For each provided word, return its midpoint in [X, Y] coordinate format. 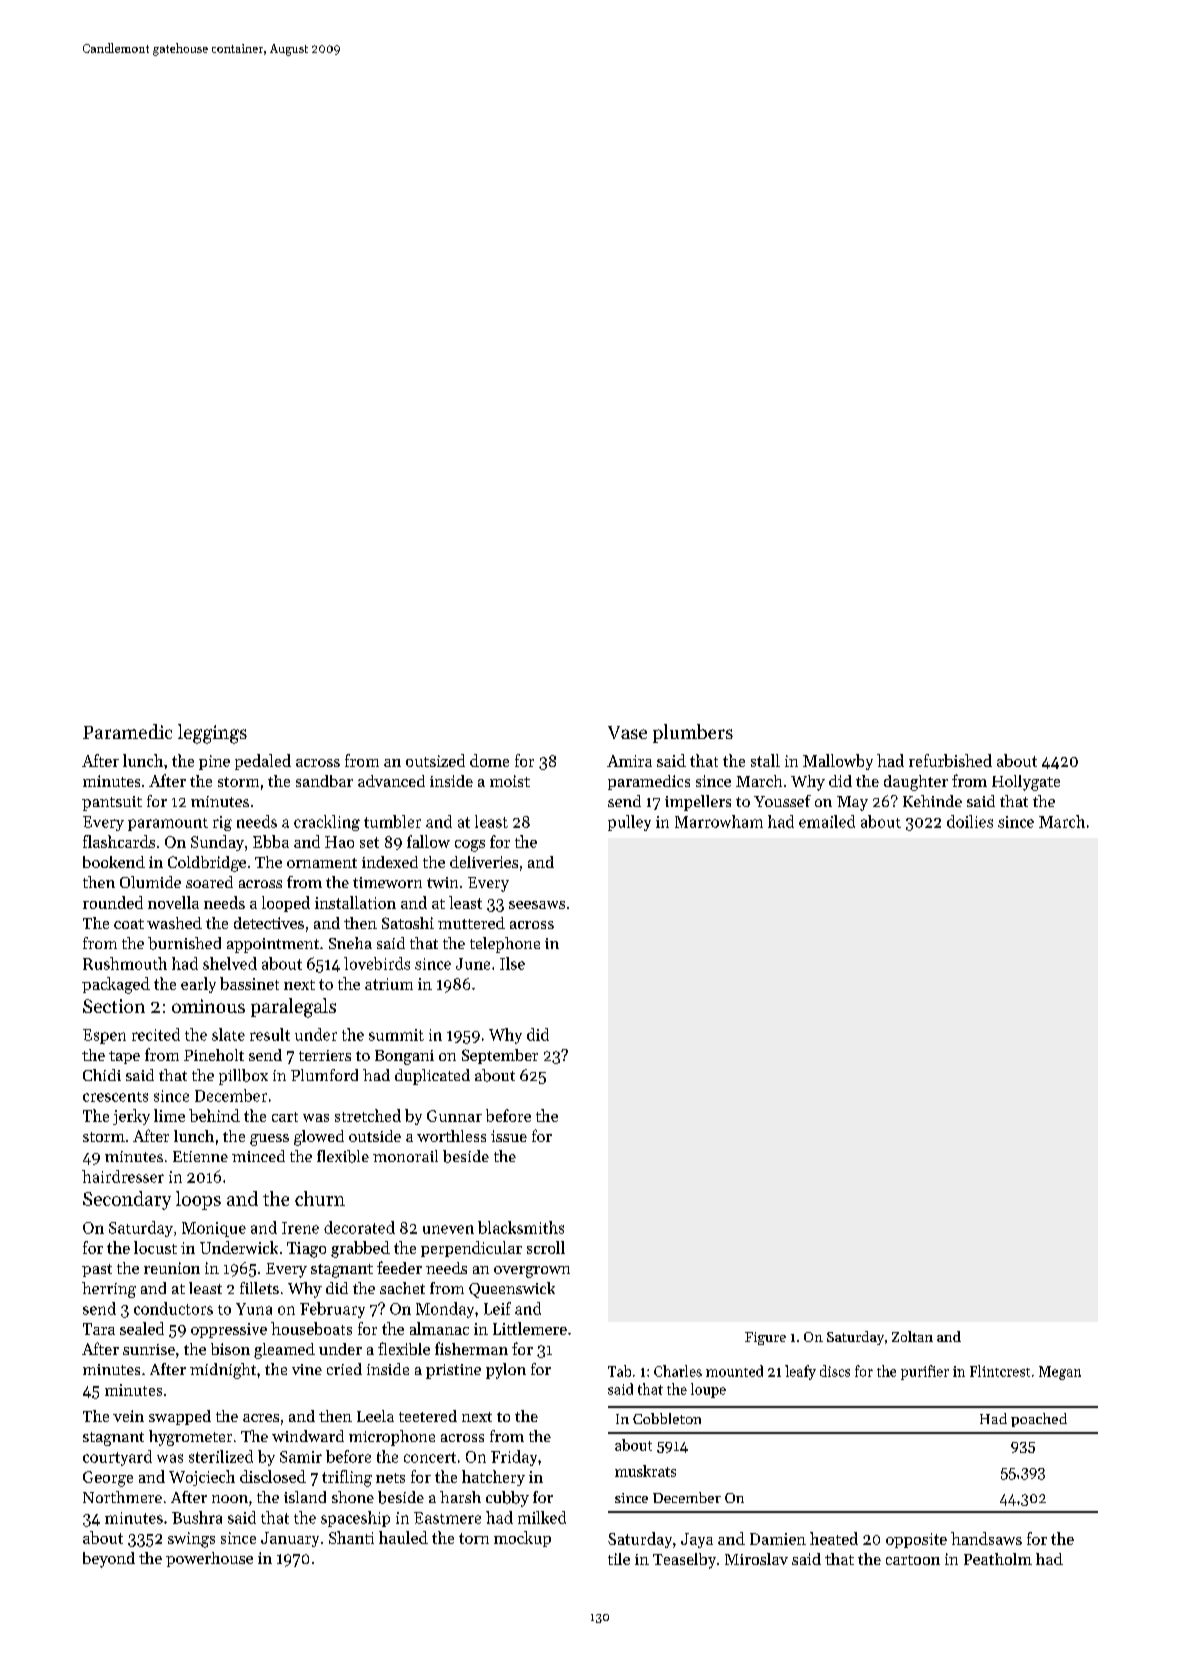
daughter [916, 783]
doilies [970, 821]
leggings [212, 734]
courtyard [117, 1458]
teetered [428, 1416]
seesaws [537, 905]
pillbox [243, 1077]
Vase [627, 732]
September [500, 1056]
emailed [827, 821]
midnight [223, 1371]
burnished [184, 943]
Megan [1060, 1373]
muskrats [645, 1471]
